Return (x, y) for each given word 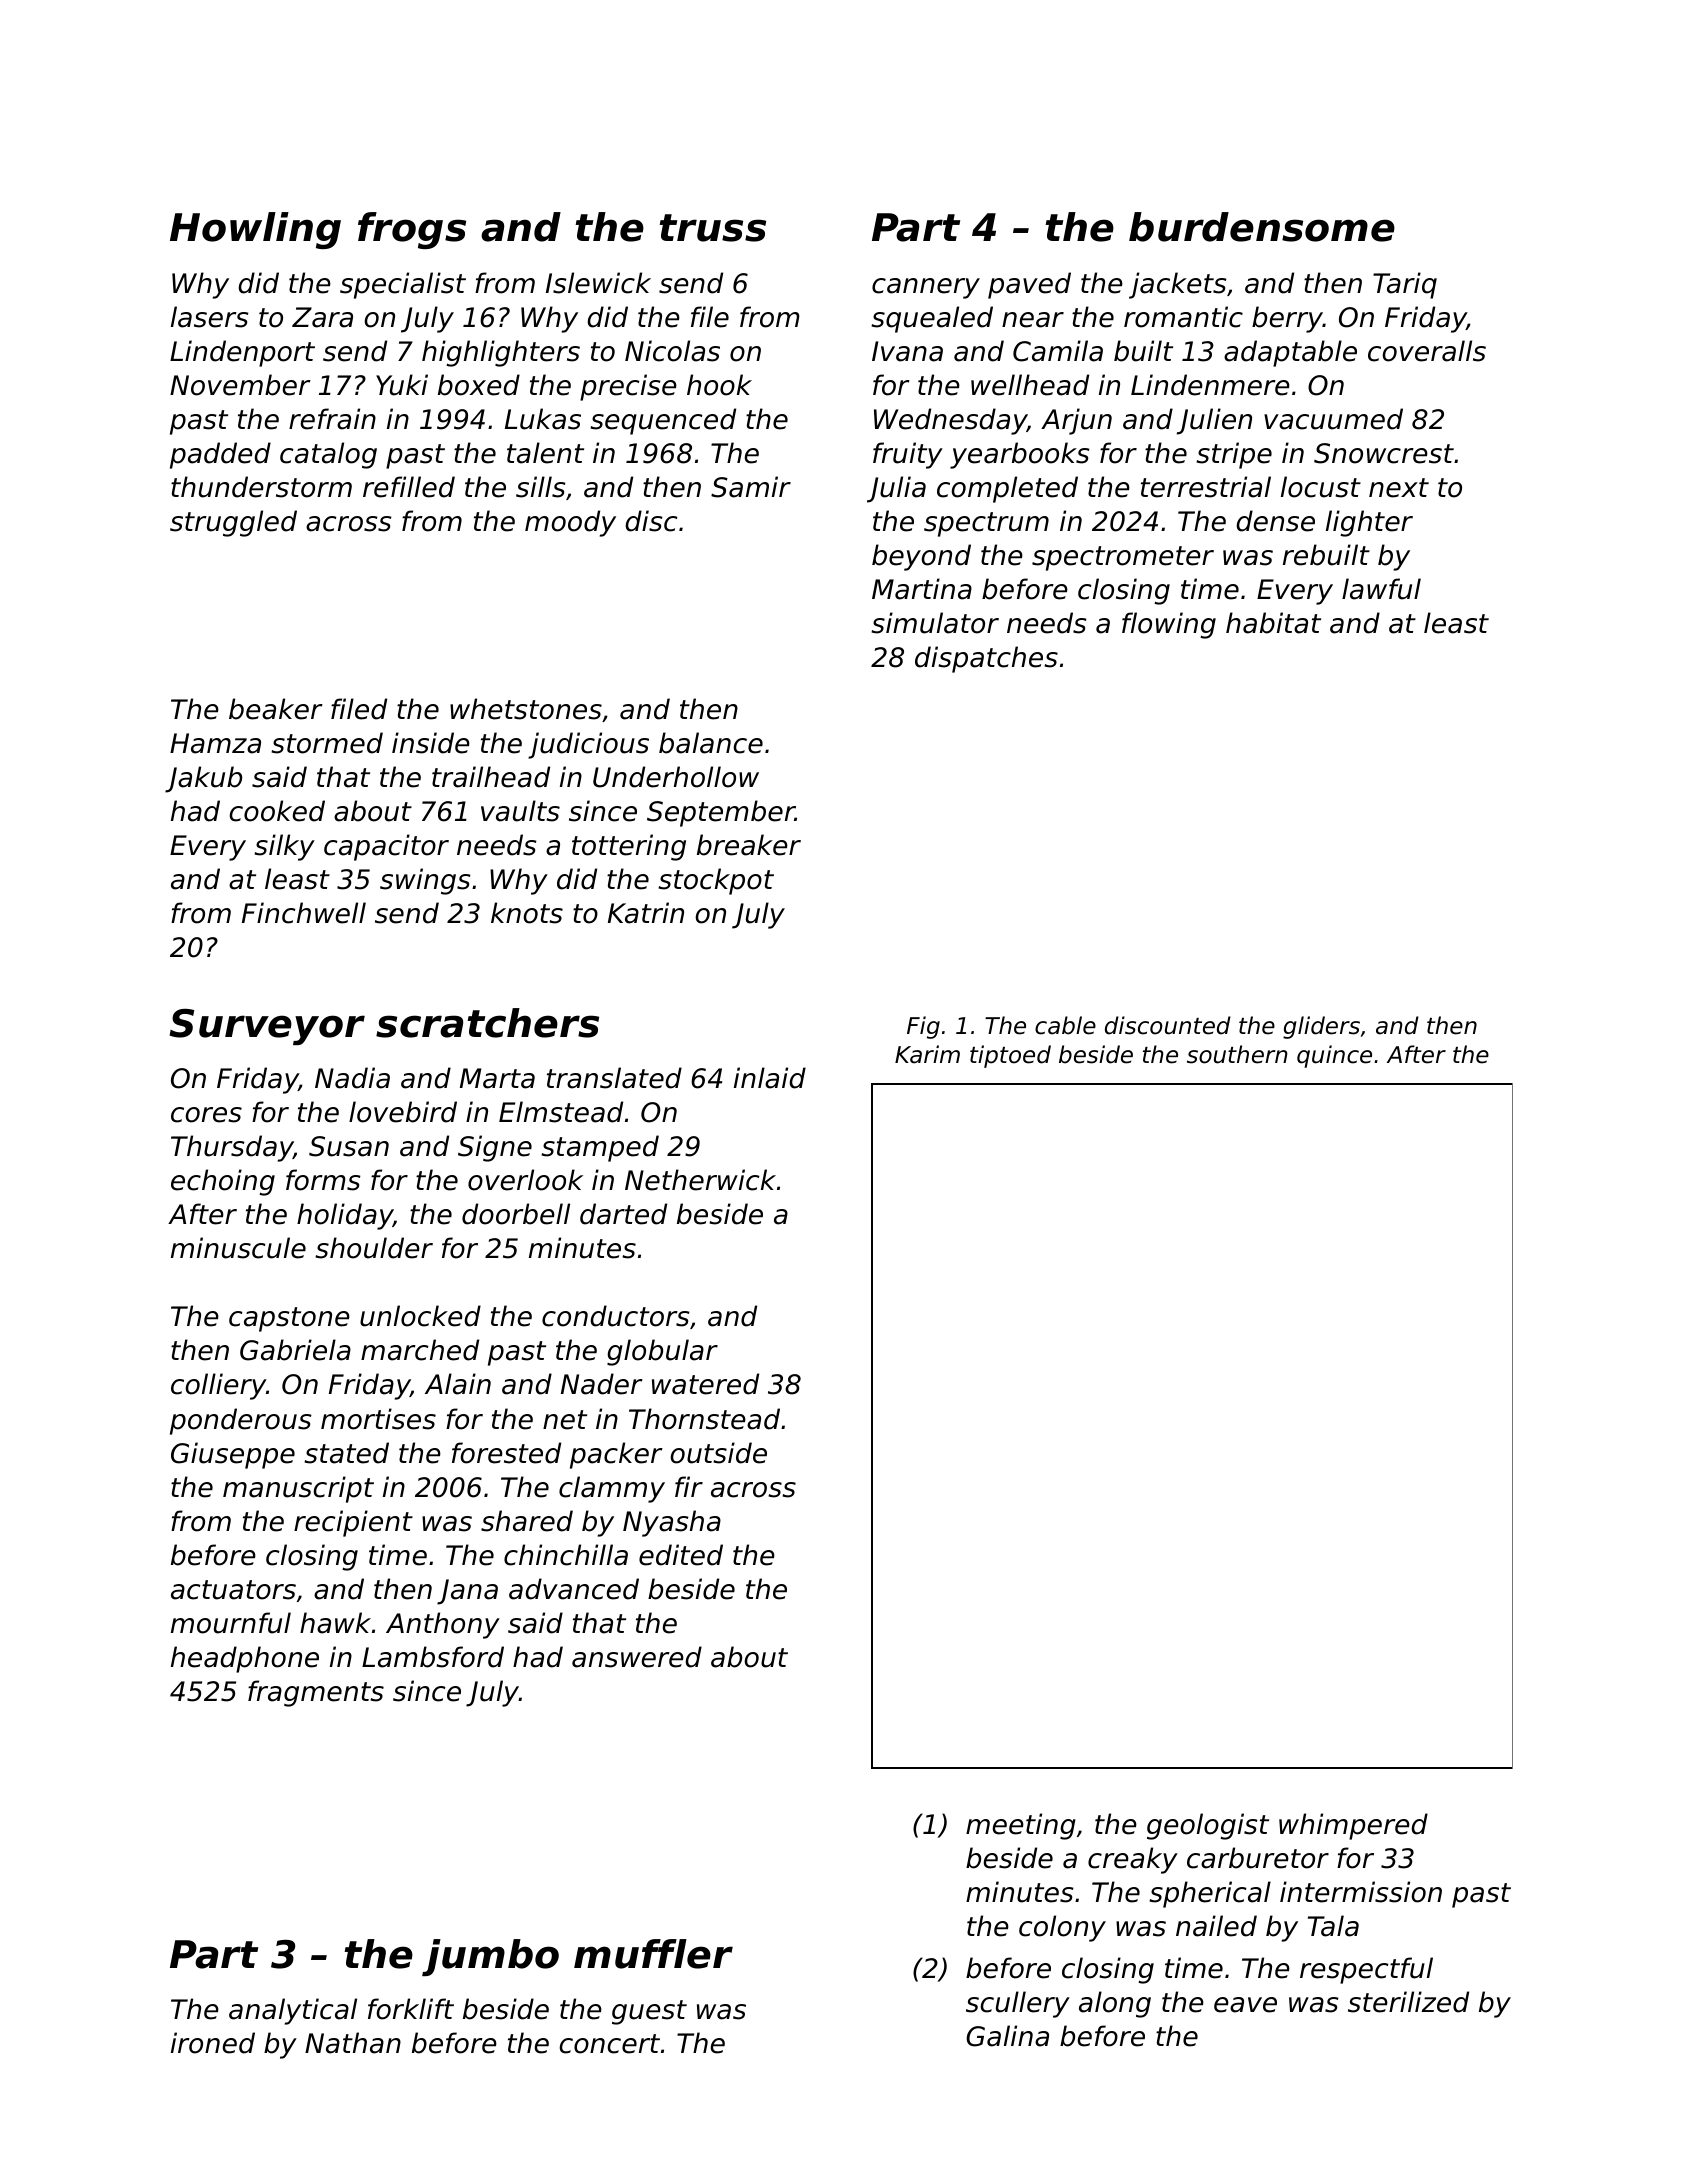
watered (705, 1384)
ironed (213, 2043)
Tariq (1405, 285)
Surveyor (267, 1027)
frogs (412, 230)
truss (712, 228)
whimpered (1353, 1826)
